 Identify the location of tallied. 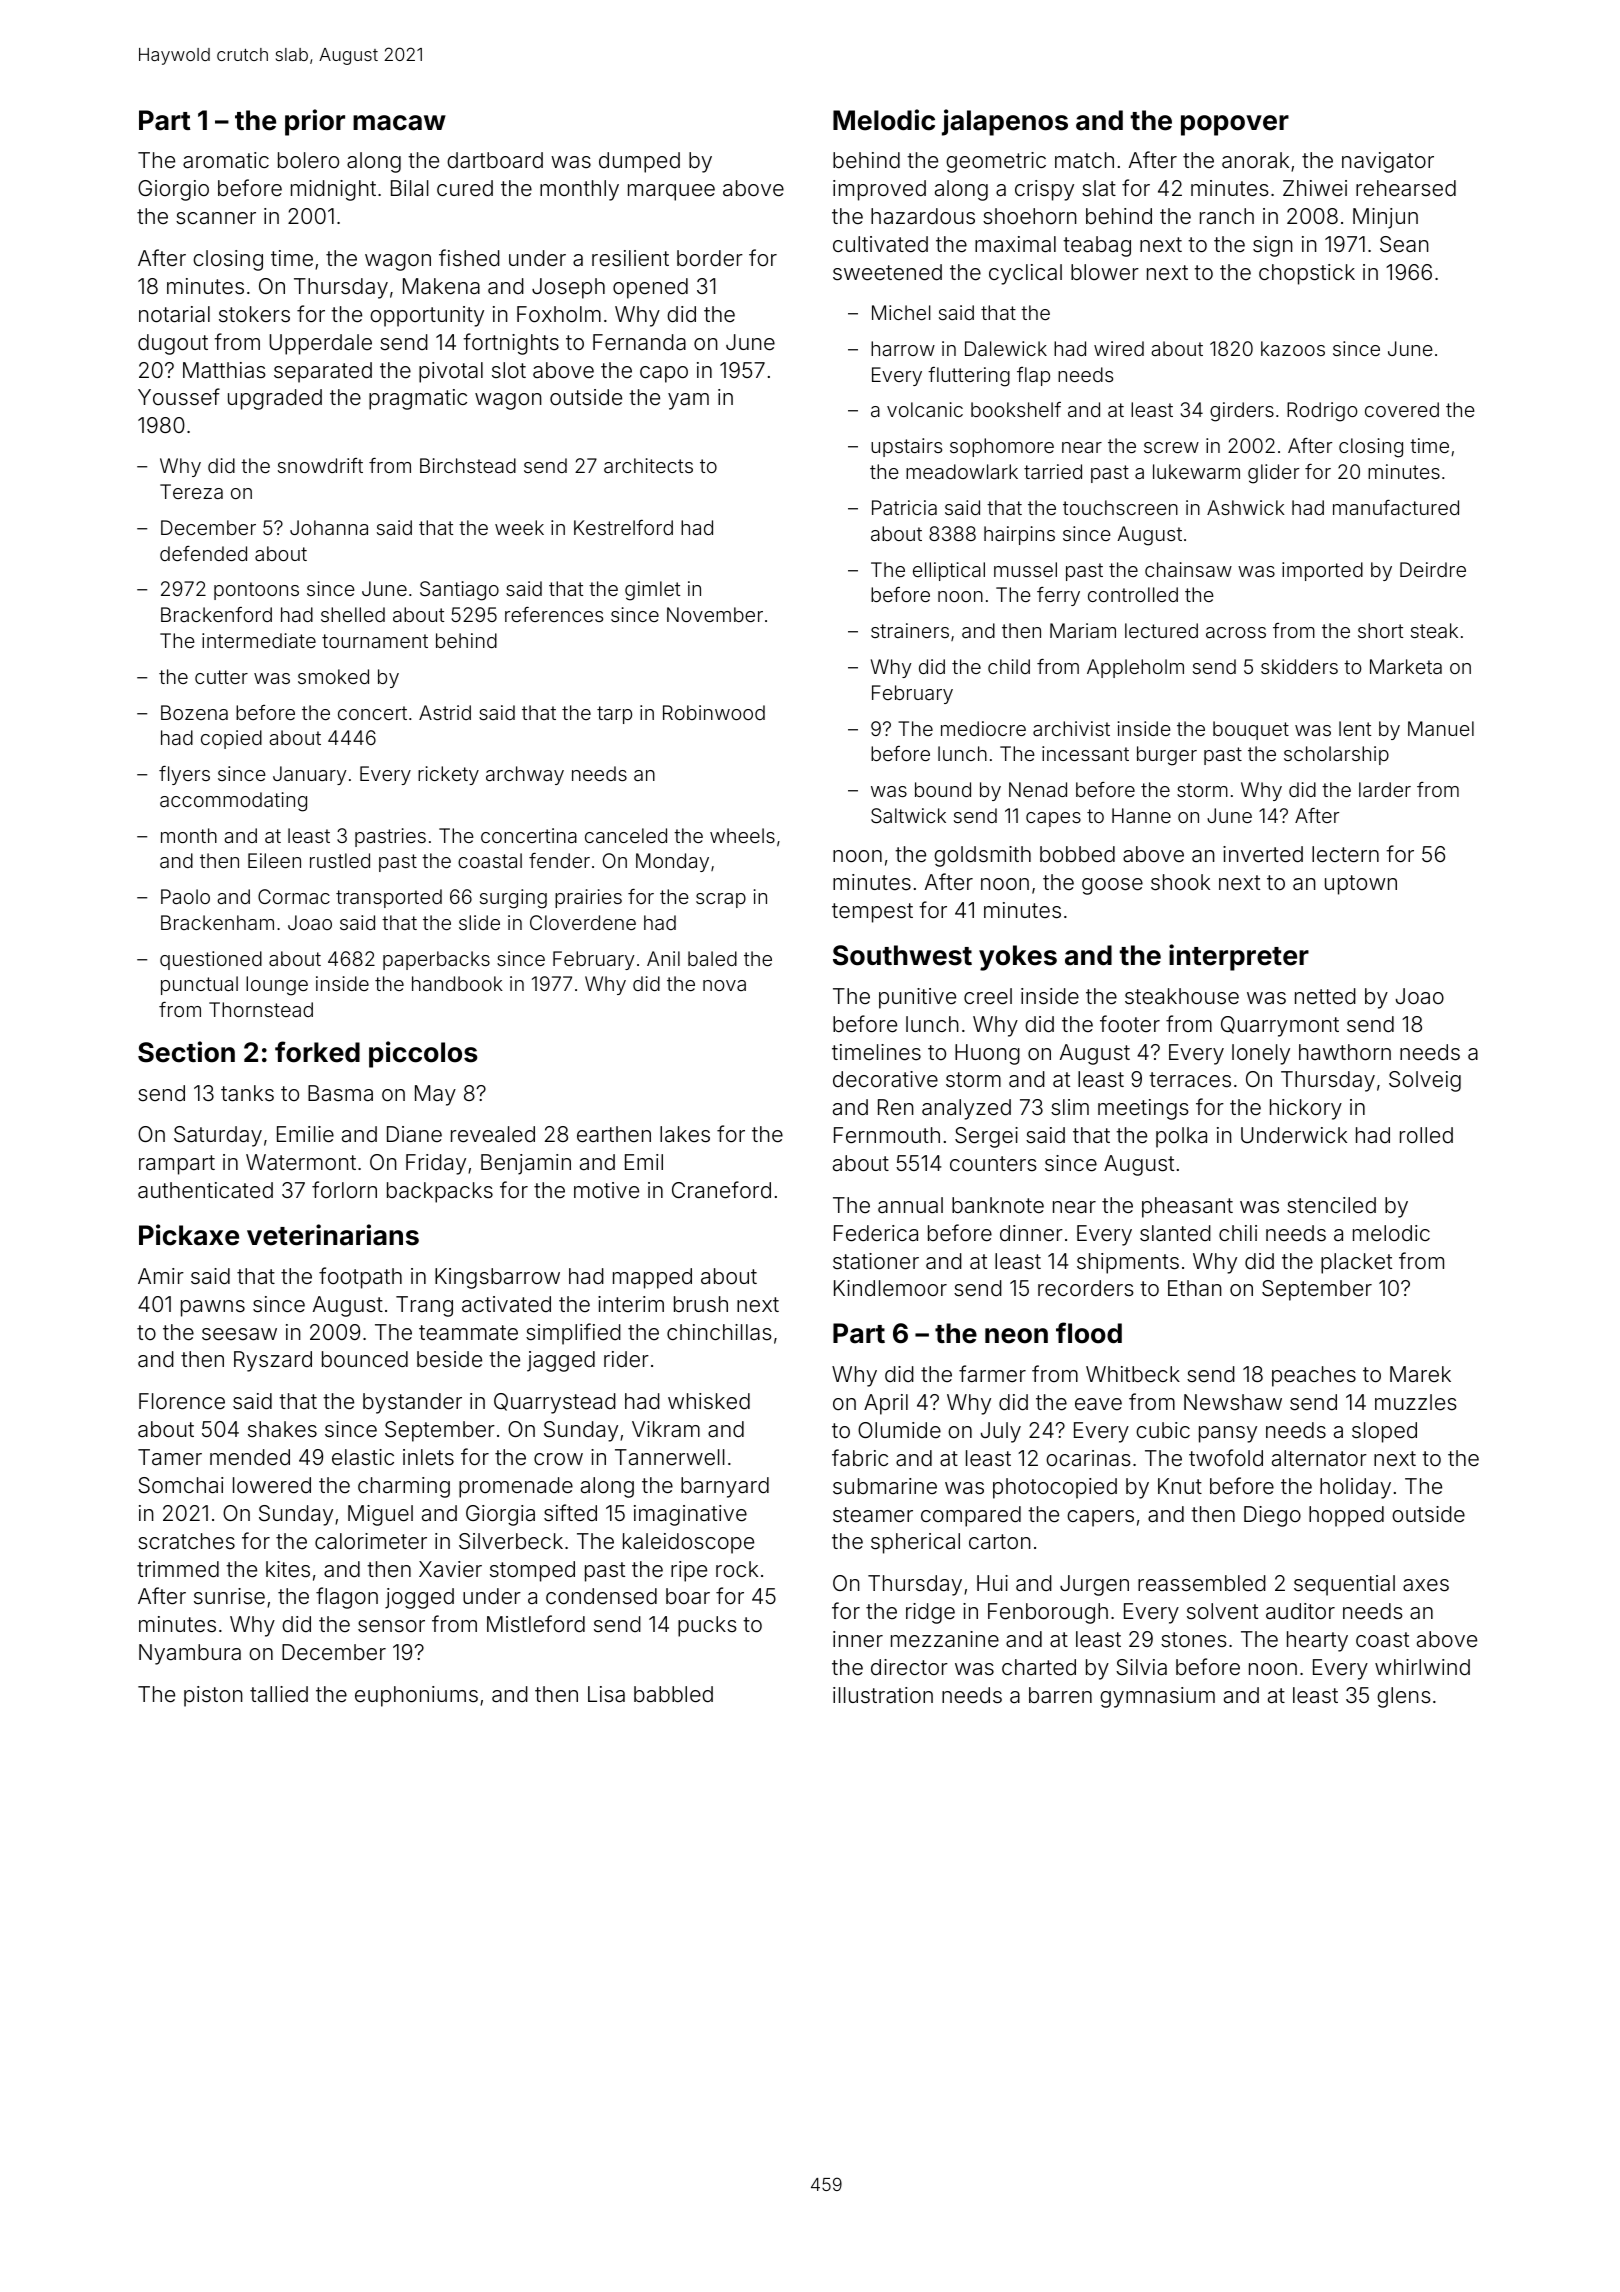
(279, 1694).
